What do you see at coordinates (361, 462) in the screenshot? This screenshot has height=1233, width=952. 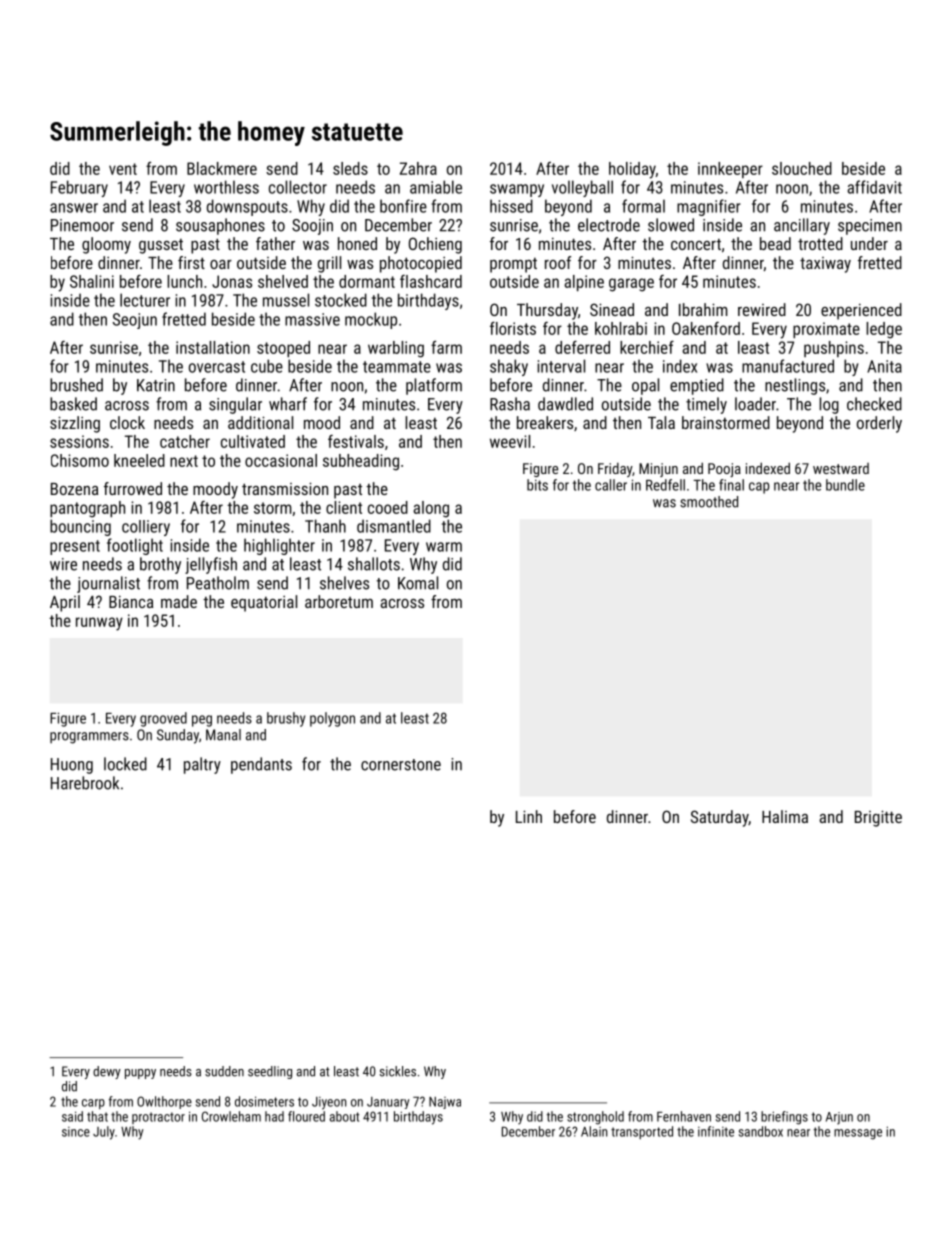 I see `subheading` at bounding box center [361, 462].
